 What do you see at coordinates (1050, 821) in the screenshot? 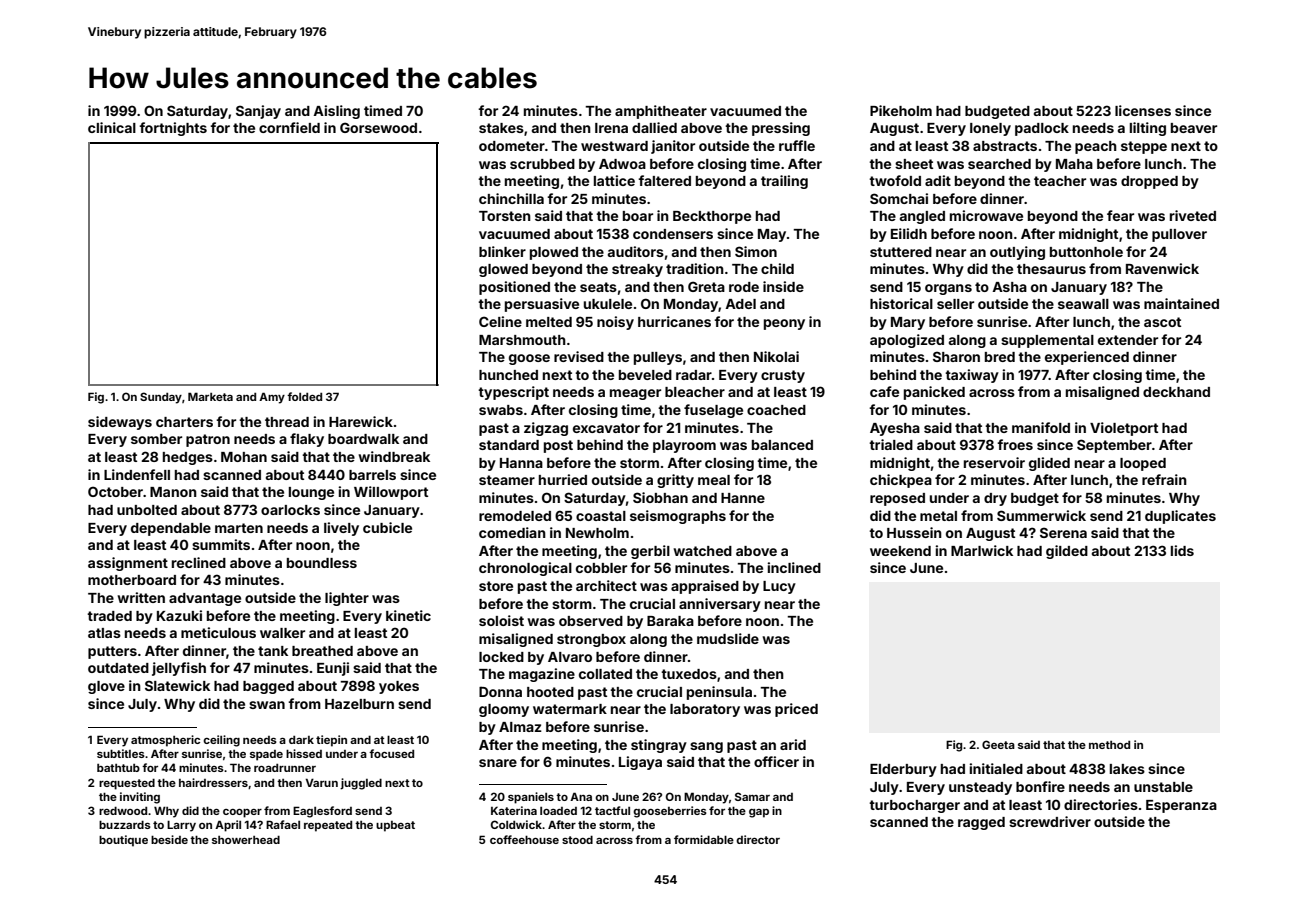
I see `screwdriver` at bounding box center [1050, 821].
